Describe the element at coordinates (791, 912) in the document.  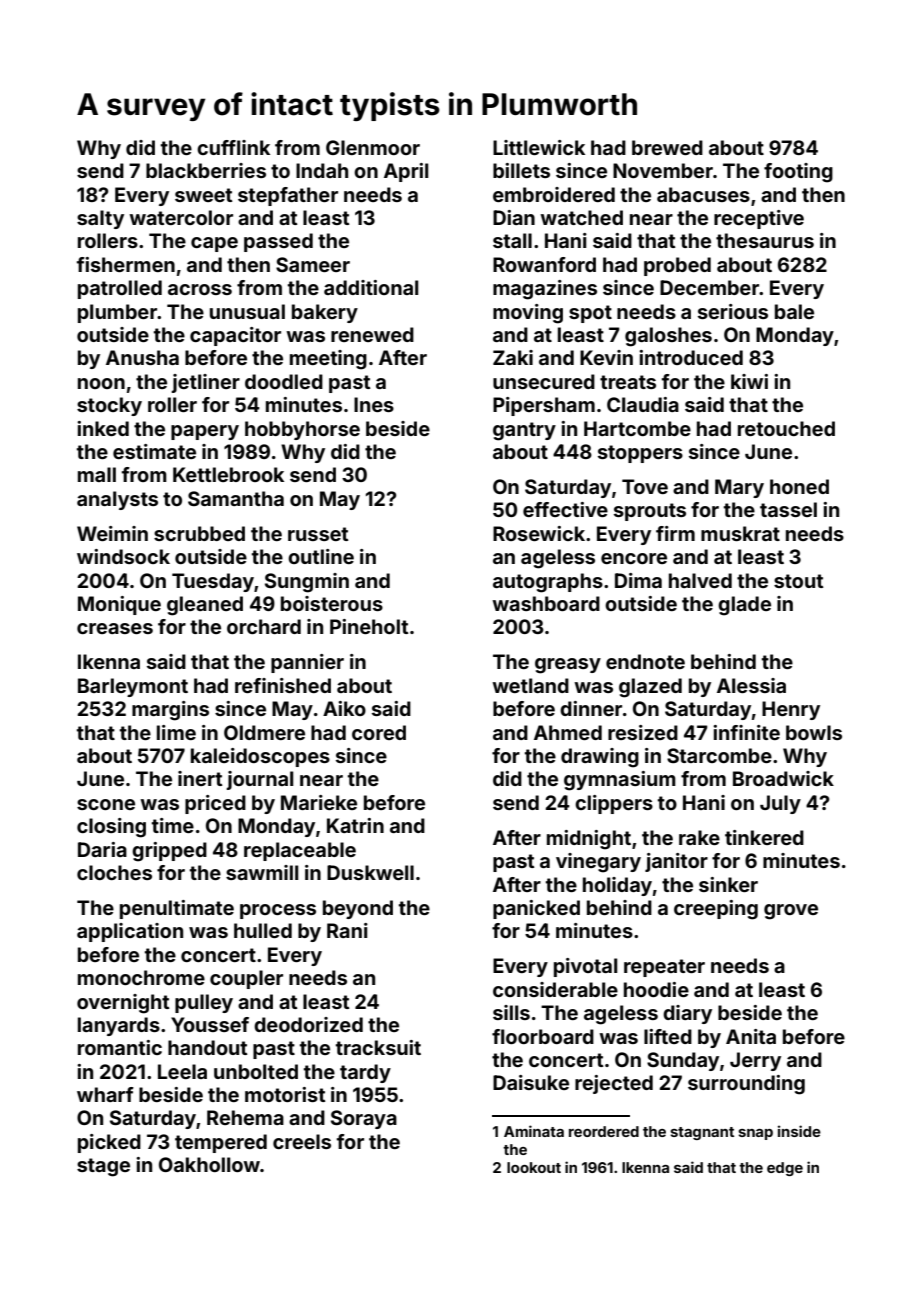
I see `grove` at that location.
